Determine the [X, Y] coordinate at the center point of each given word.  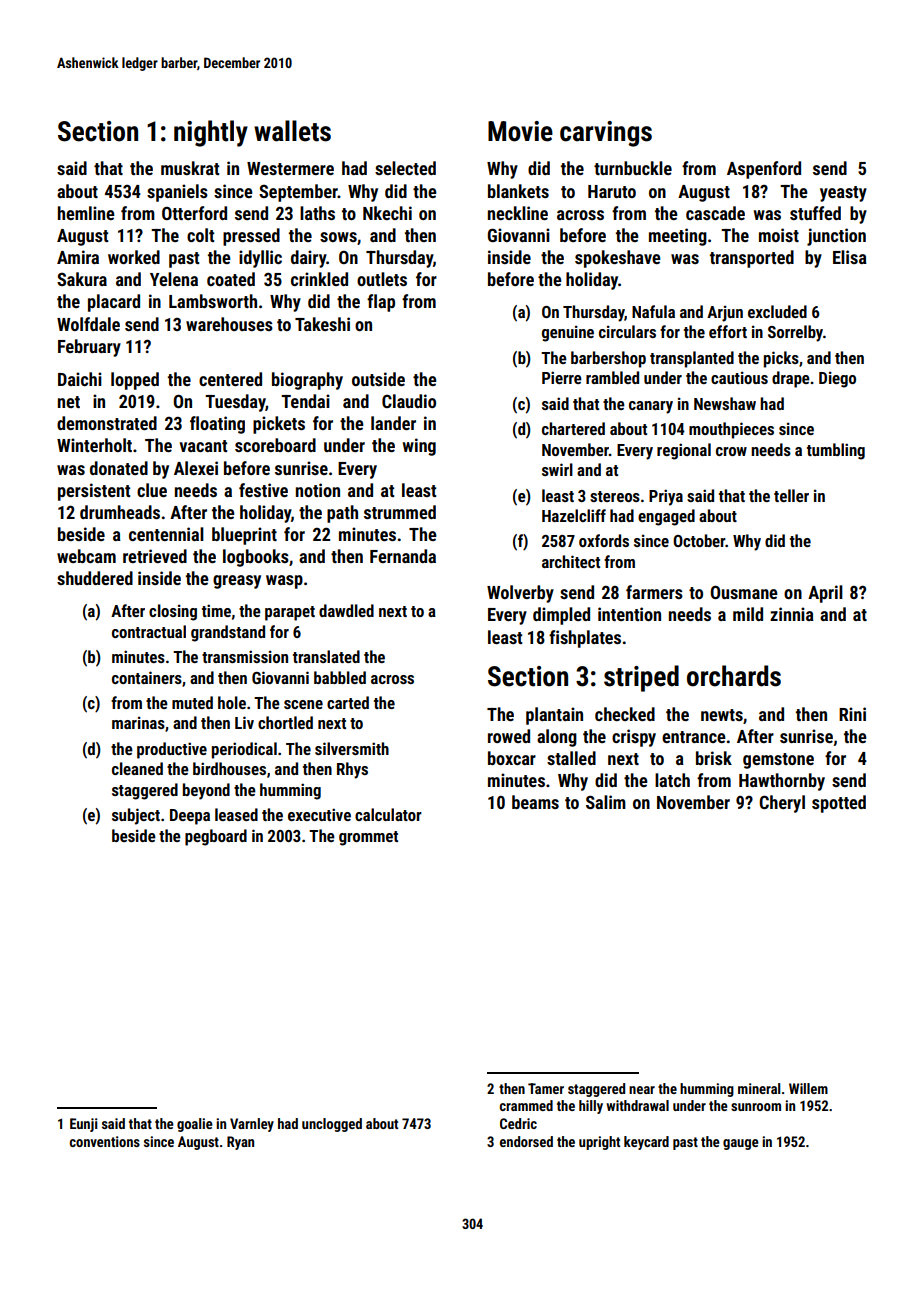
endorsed [526, 1141]
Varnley [252, 1125]
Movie [520, 131]
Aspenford [764, 170]
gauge [741, 1144]
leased [236, 814]
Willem [808, 1088]
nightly [211, 133]
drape [791, 379]
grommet [368, 838]
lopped [135, 381]
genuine [568, 333]
